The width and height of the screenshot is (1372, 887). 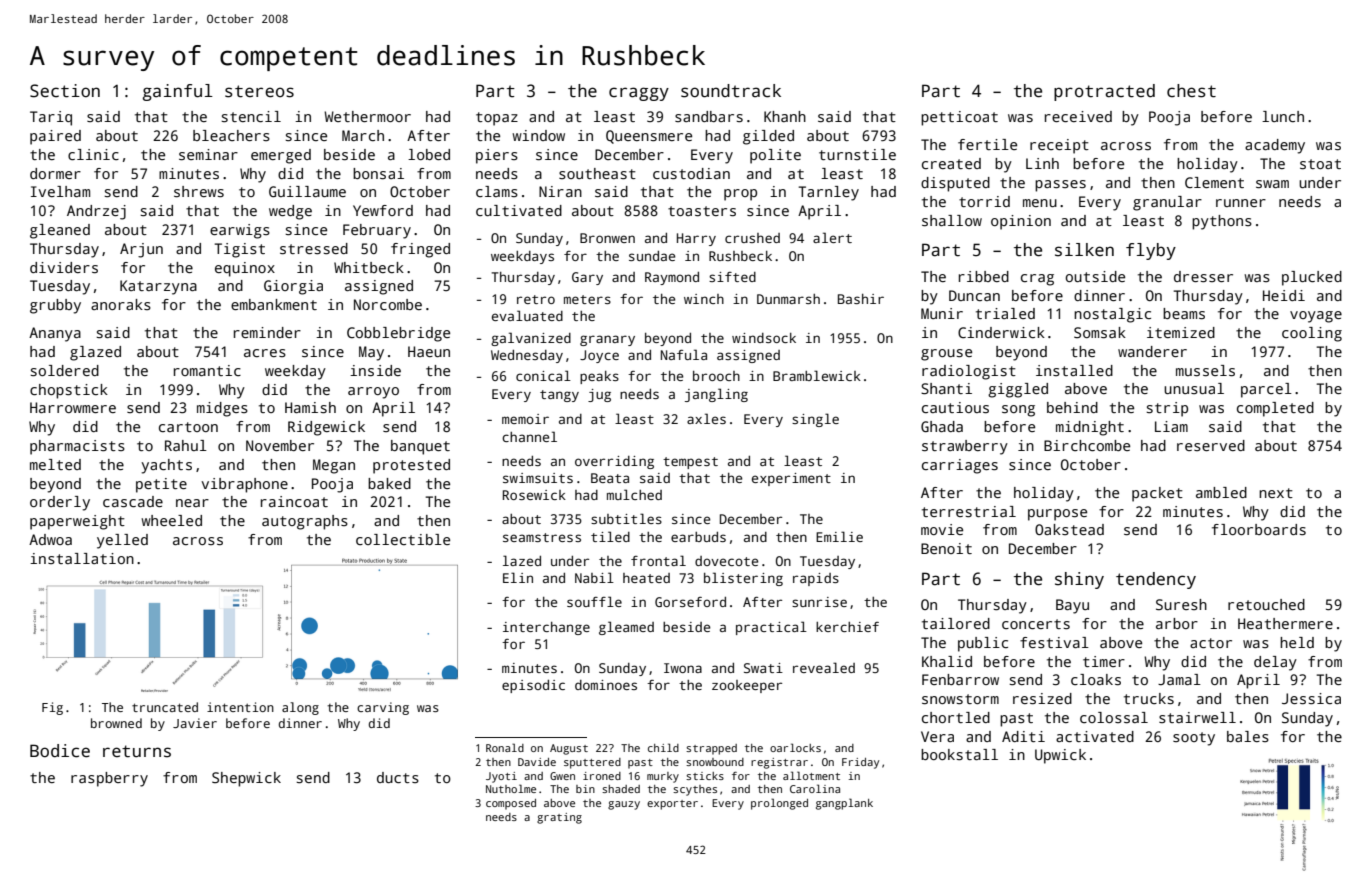 What do you see at coordinates (562, 776) in the screenshot?
I see `Gwen` at bounding box center [562, 776].
